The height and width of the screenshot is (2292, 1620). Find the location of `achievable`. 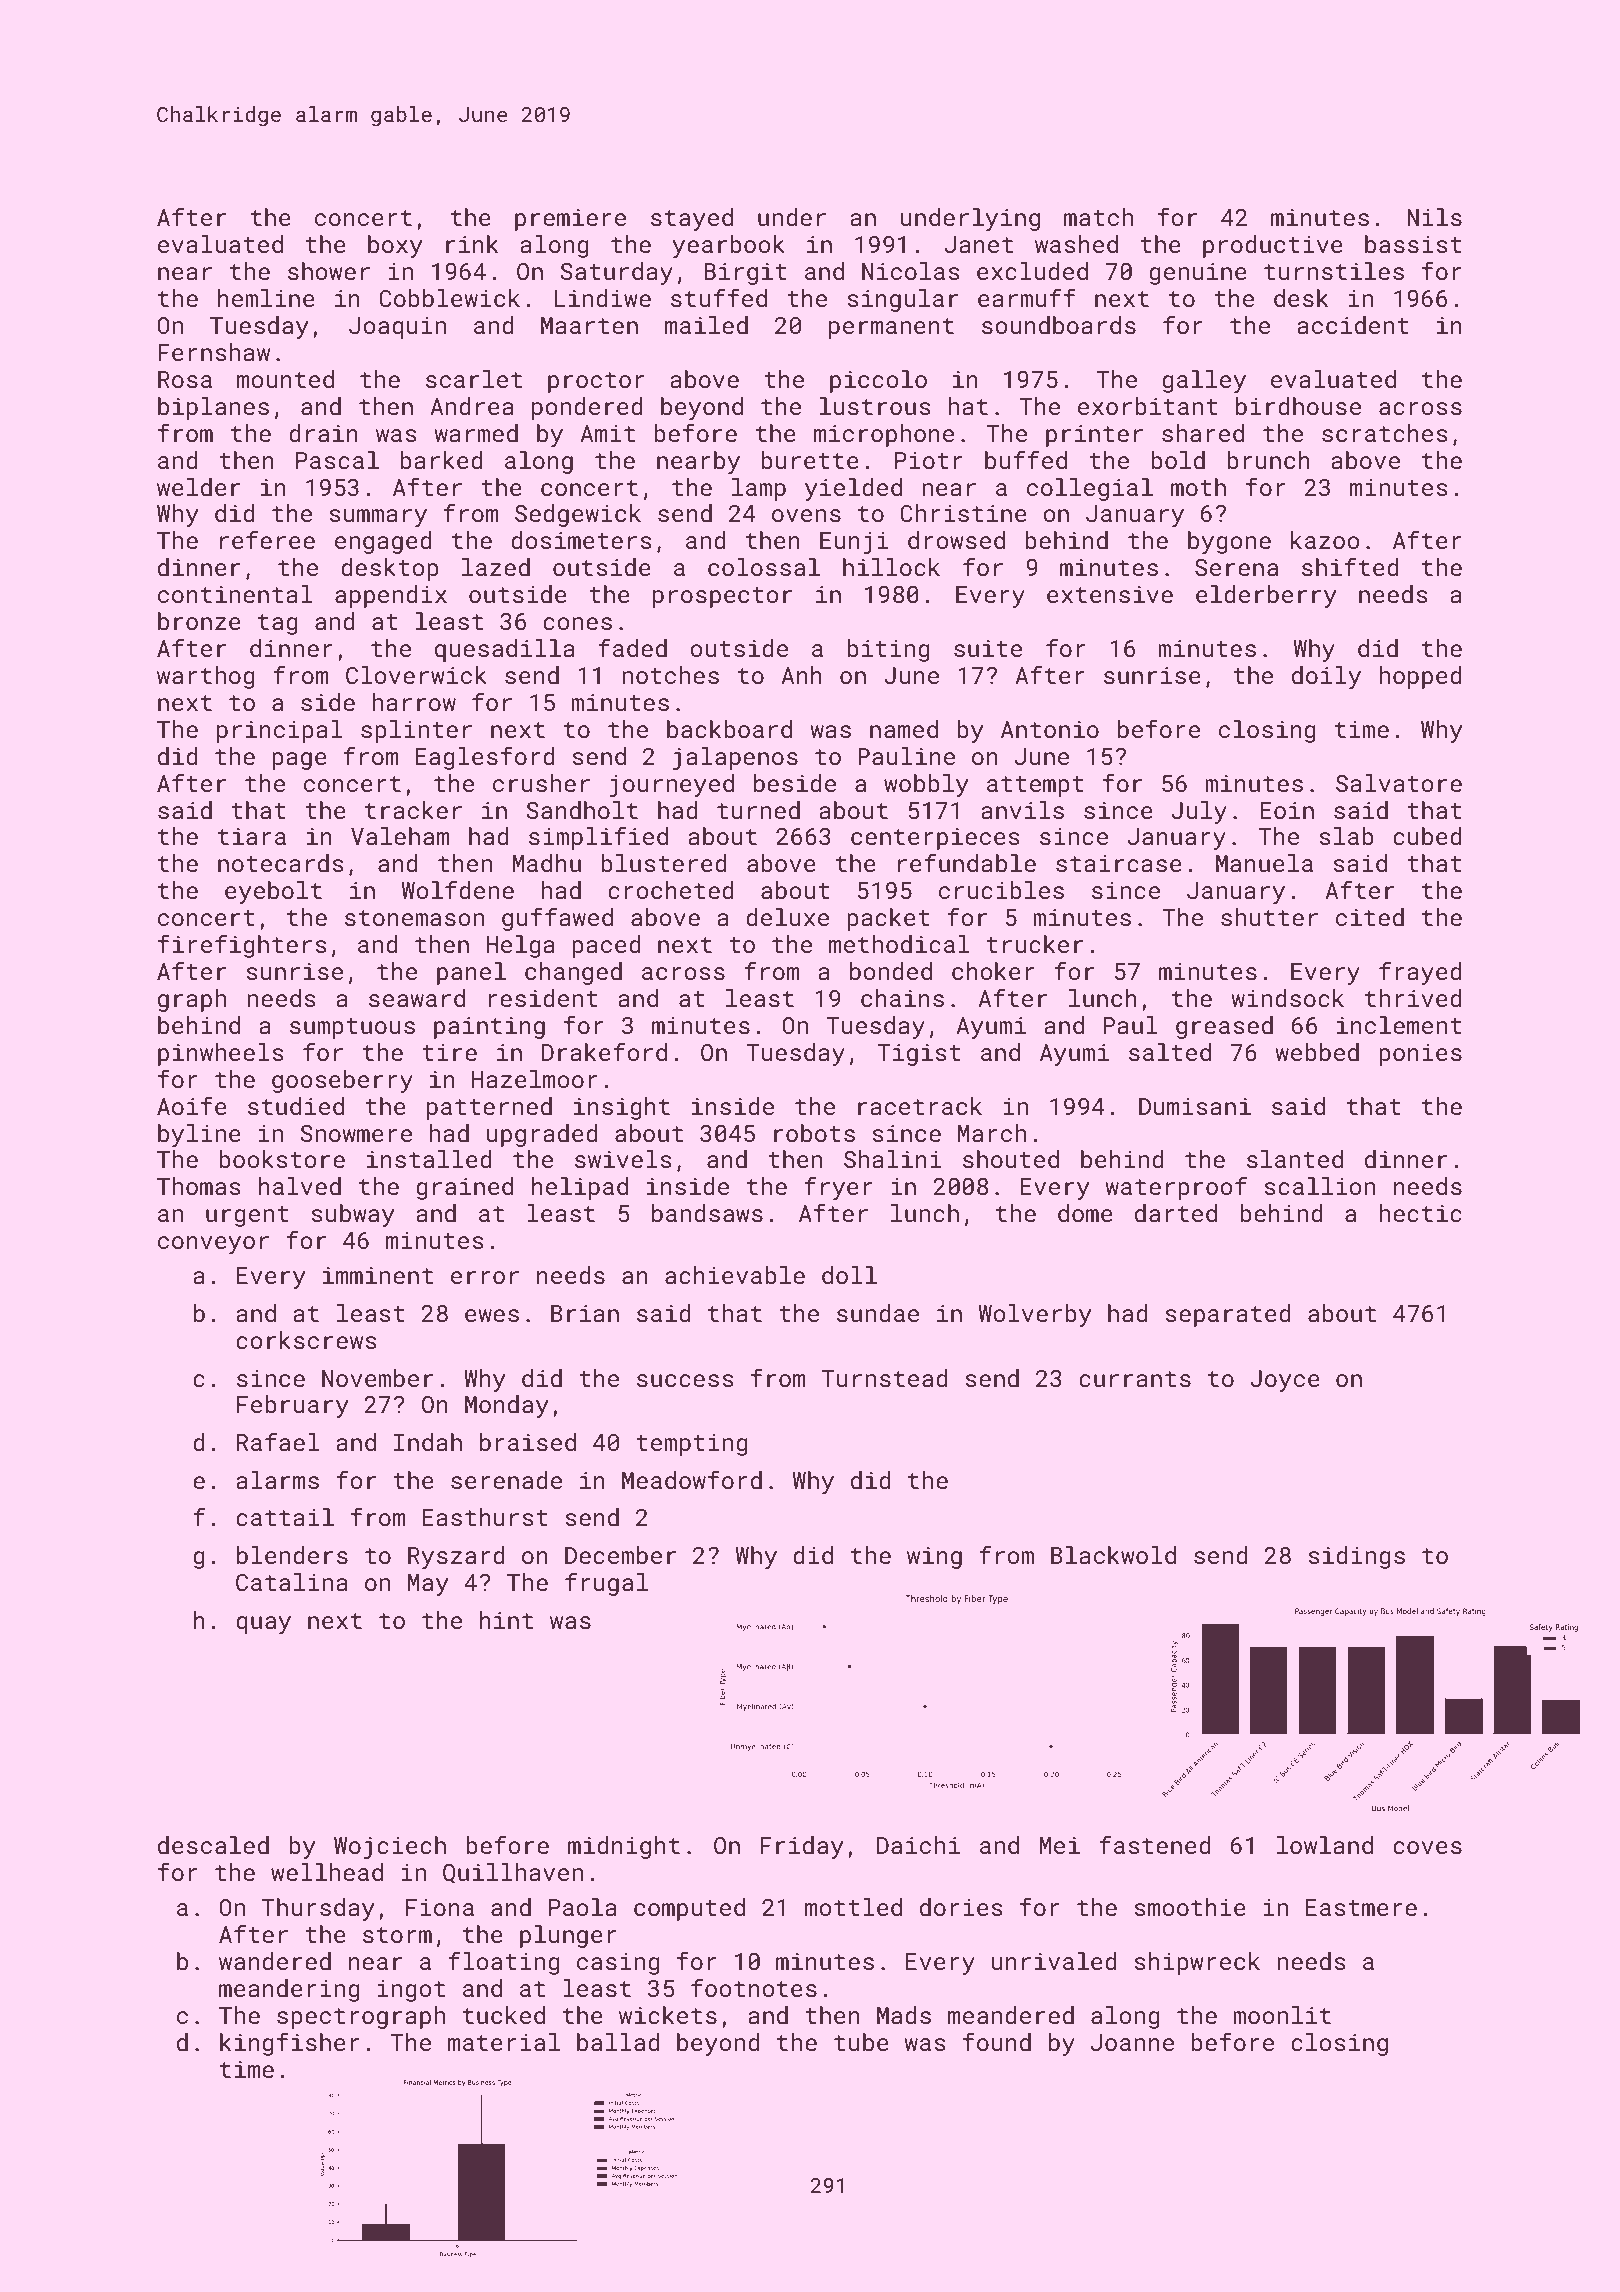

achievable is located at coordinates (735, 1275).
